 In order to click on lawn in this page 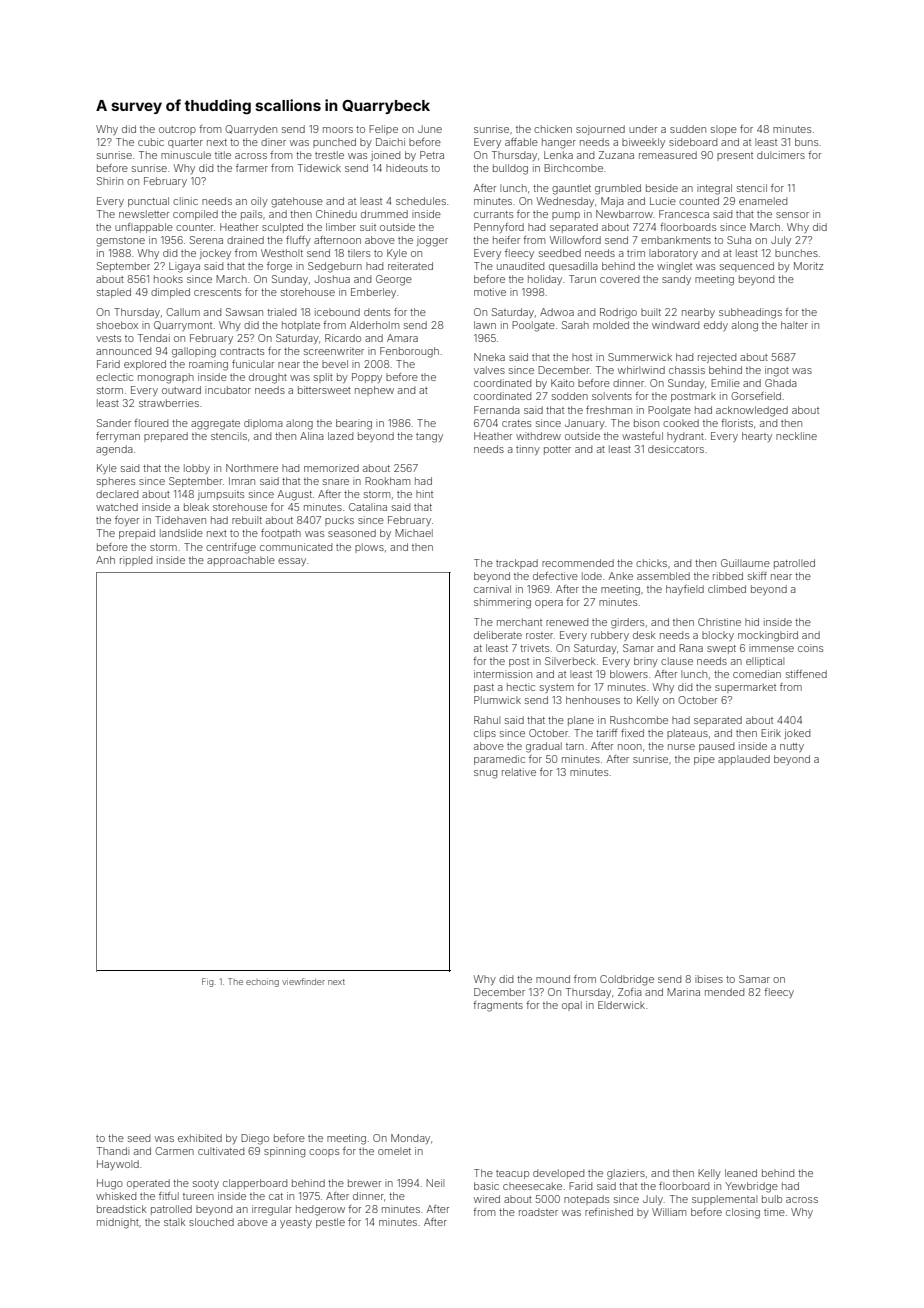, I will do `click(485, 325)`.
